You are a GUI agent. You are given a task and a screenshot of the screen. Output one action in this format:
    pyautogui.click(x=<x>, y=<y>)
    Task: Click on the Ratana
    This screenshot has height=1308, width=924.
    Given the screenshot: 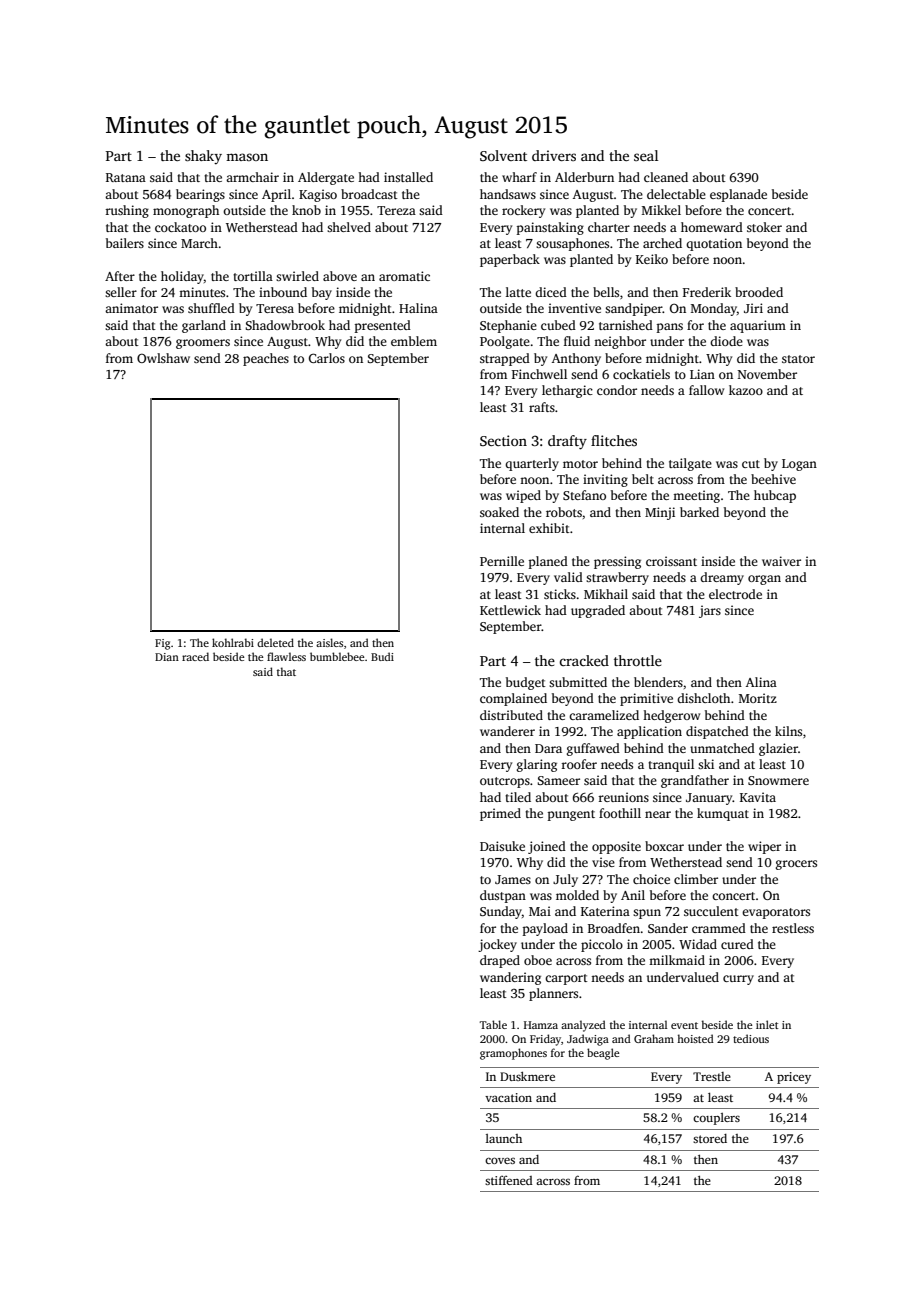 What is the action you would take?
    pyautogui.click(x=126, y=177)
